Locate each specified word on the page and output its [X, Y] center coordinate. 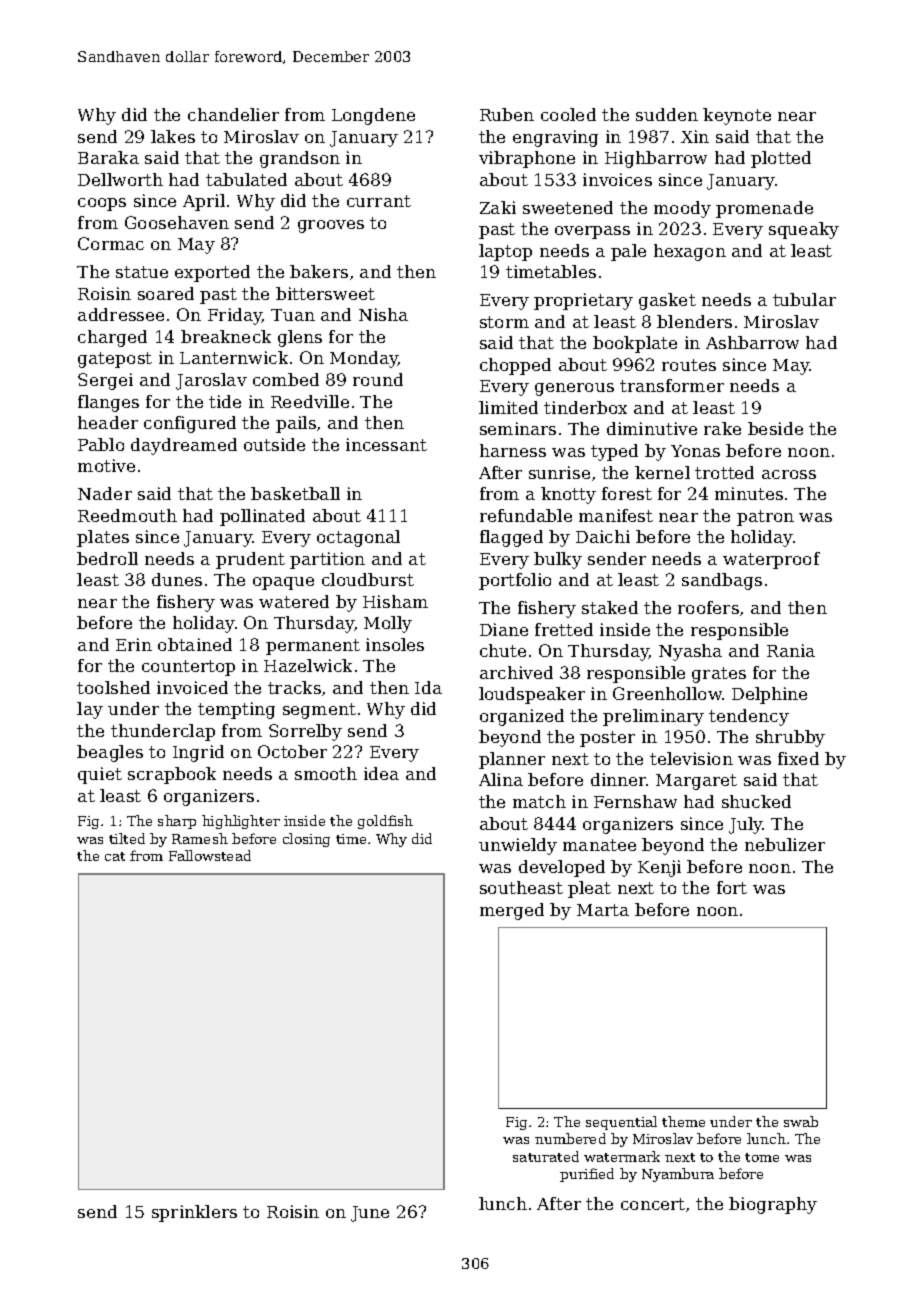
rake [722, 428]
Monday [364, 359]
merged [512, 911]
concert [653, 1204]
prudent [250, 560]
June [370, 1214]
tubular [804, 299]
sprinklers [194, 1213]
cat [115, 856]
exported [212, 273]
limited [508, 407]
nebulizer [785, 844]
